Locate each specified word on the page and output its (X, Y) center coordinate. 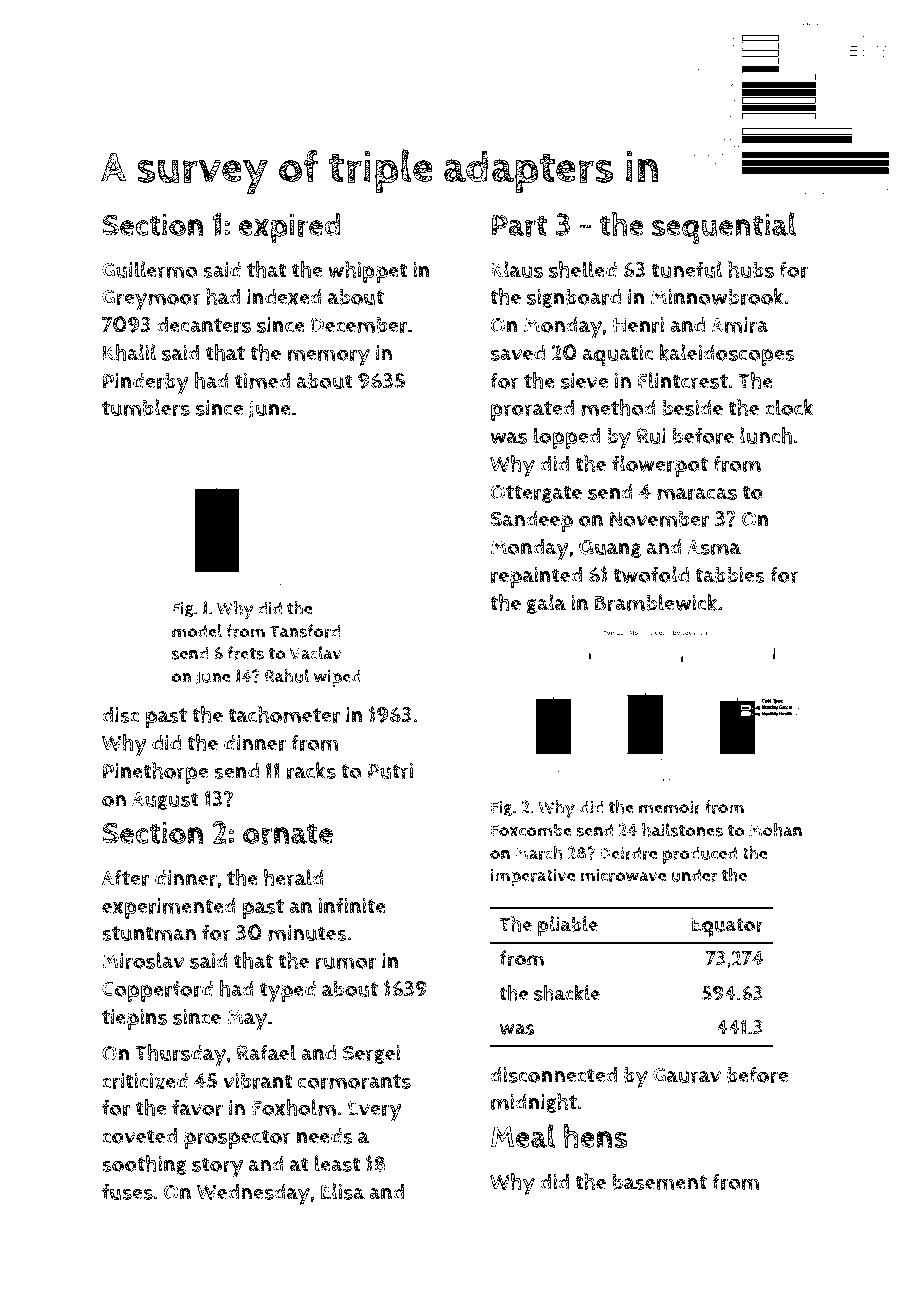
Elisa (343, 1191)
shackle (567, 993)
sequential (724, 228)
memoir (670, 807)
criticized (145, 1081)
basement (660, 1182)
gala (546, 604)
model (197, 631)
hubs (751, 269)
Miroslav (143, 960)
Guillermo (149, 269)
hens (596, 1136)
